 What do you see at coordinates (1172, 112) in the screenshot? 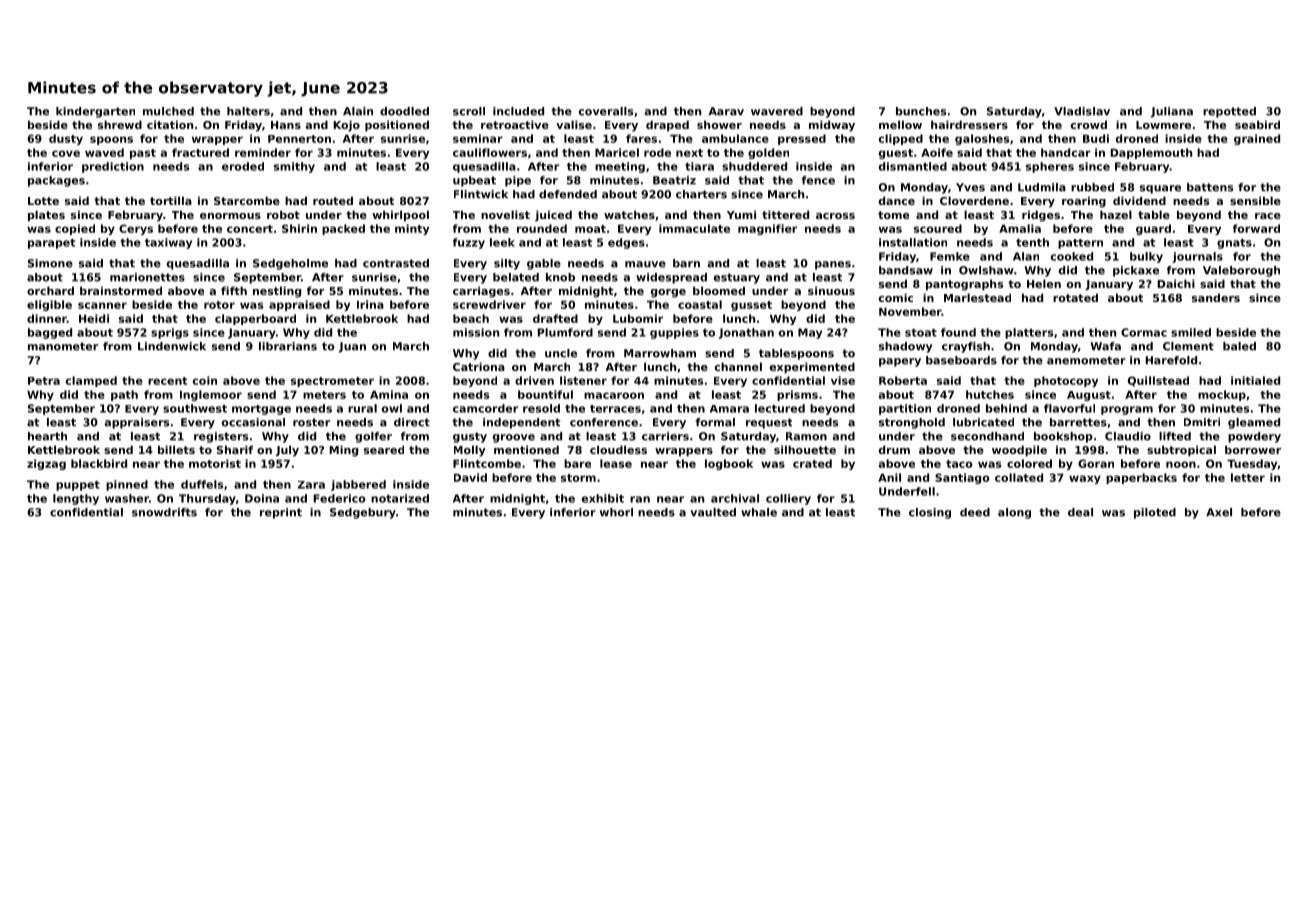
I see `Juliana` at bounding box center [1172, 112].
